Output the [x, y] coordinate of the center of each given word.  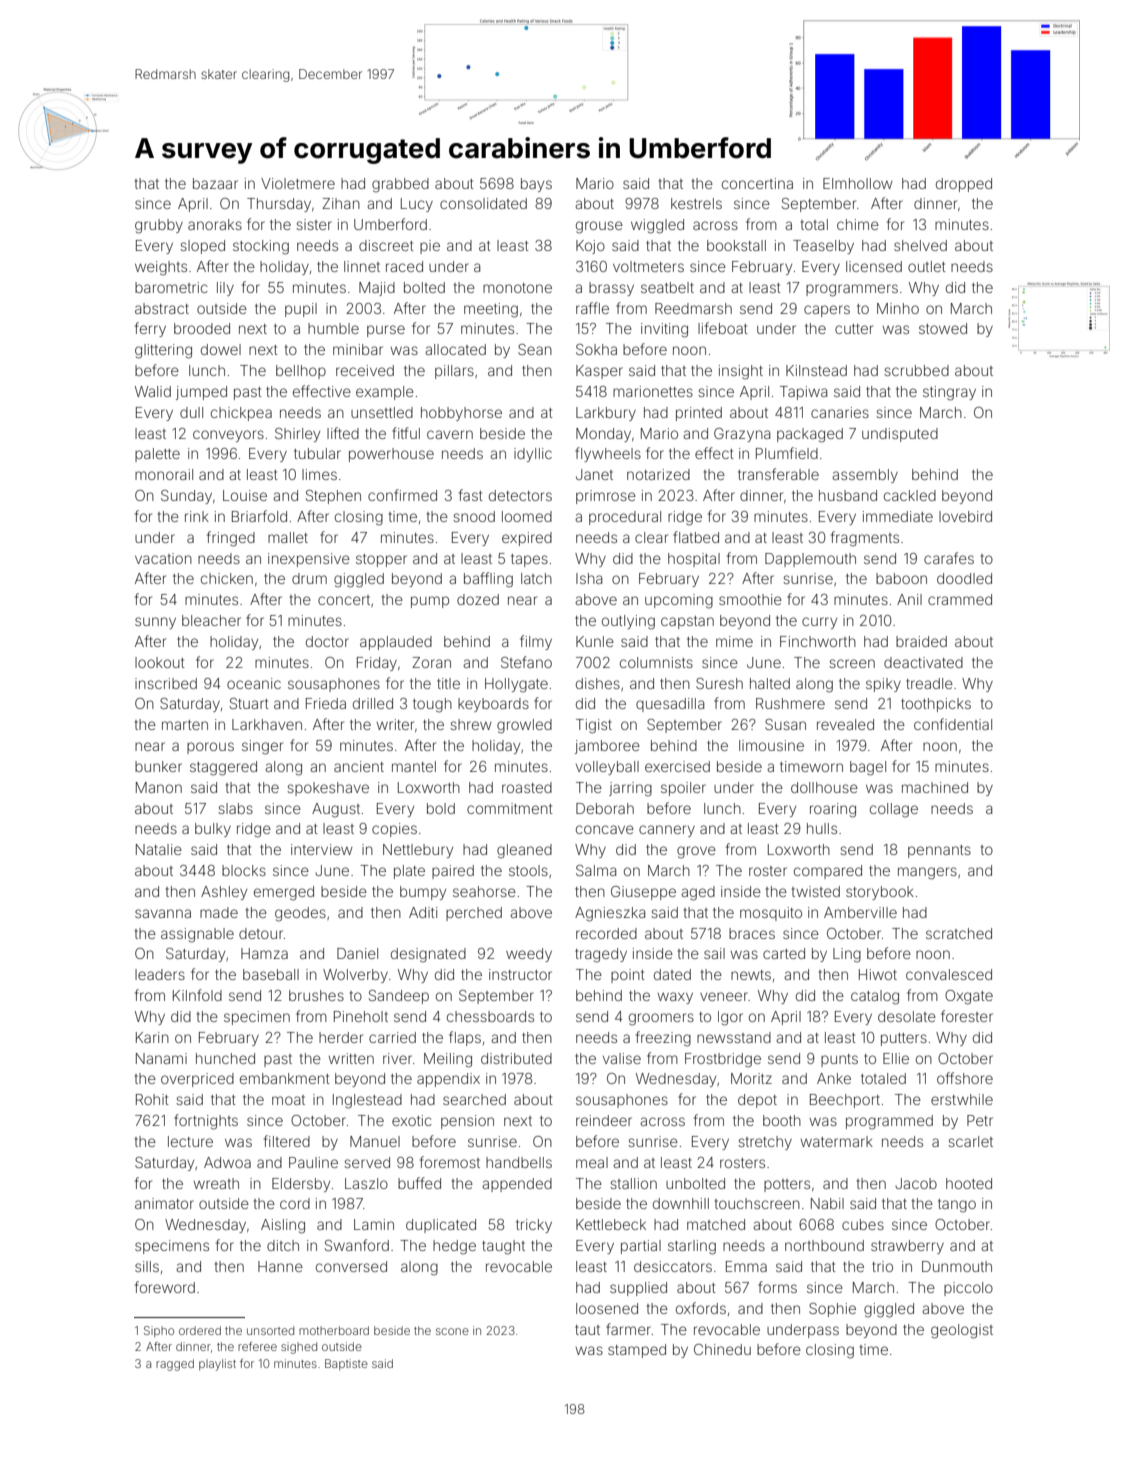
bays [536, 185]
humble [333, 328]
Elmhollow [858, 183]
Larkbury [606, 414]
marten [185, 725]
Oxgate [969, 997]
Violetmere [298, 183]
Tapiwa [803, 393]
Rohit [152, 1099]
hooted [969, 1183]
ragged [175, 1365]
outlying [628, 622]
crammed [960, 599]
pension [467, 1122]
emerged [284, 893]
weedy [529, 955]
